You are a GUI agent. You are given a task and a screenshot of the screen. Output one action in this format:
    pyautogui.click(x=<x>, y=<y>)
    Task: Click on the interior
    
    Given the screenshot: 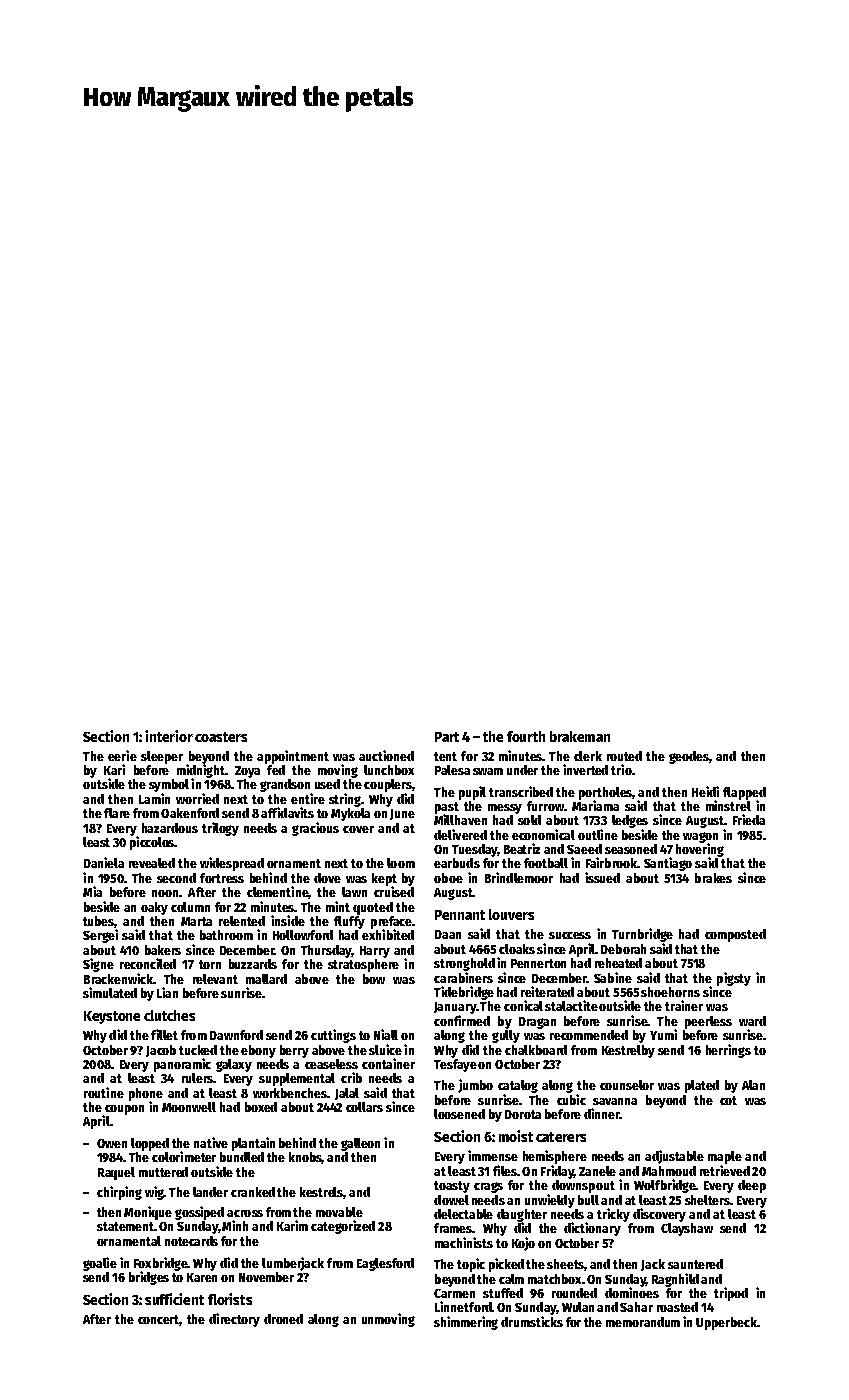 What is the action you would take?
    pyautogui.click(x=169, y=736)
